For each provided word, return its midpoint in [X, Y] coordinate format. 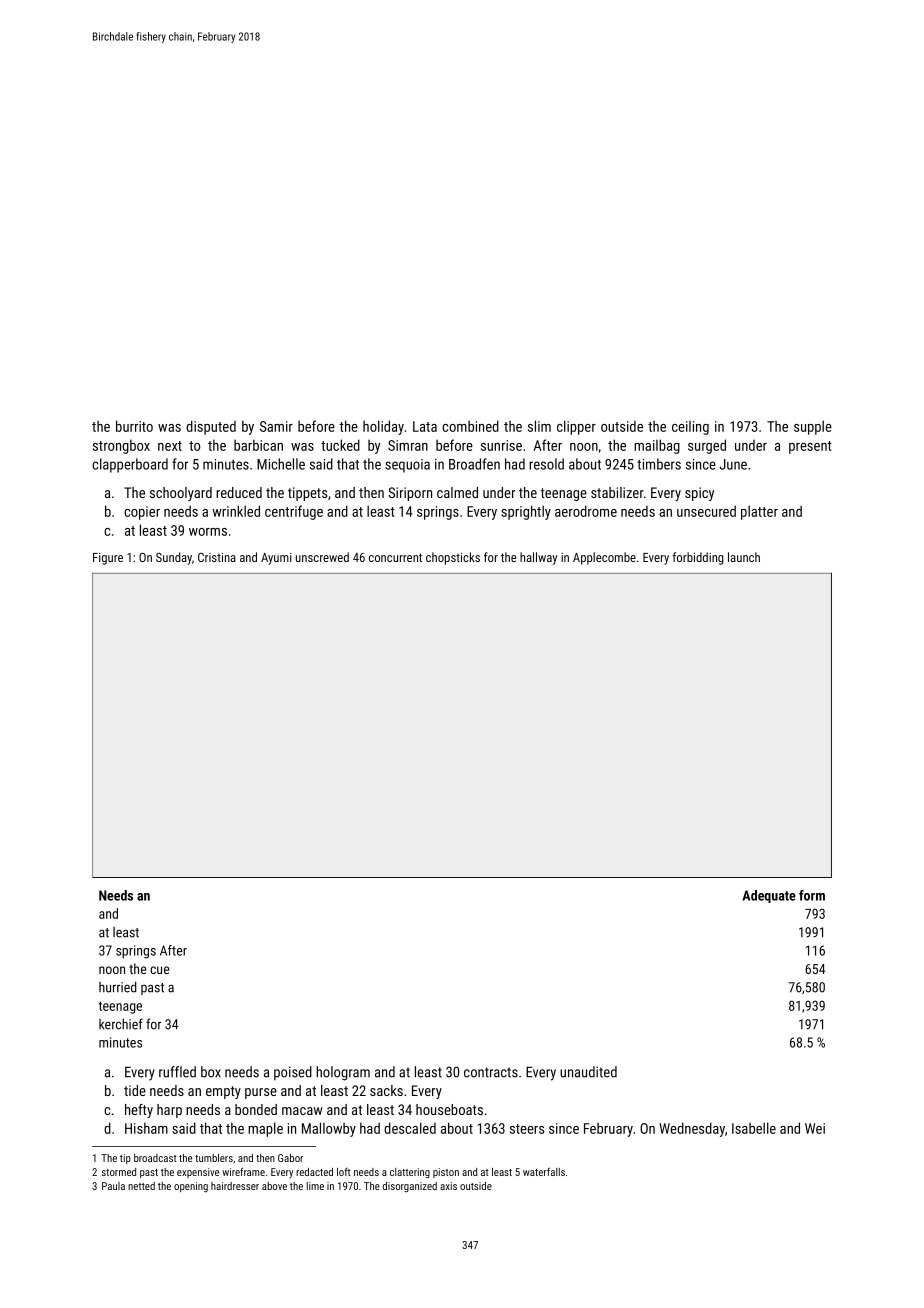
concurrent [395, 557]
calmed [457, 492]
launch [744, 557]
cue [159, 970]
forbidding [698, 558]
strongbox [121, 446]
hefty [139, 1111]
